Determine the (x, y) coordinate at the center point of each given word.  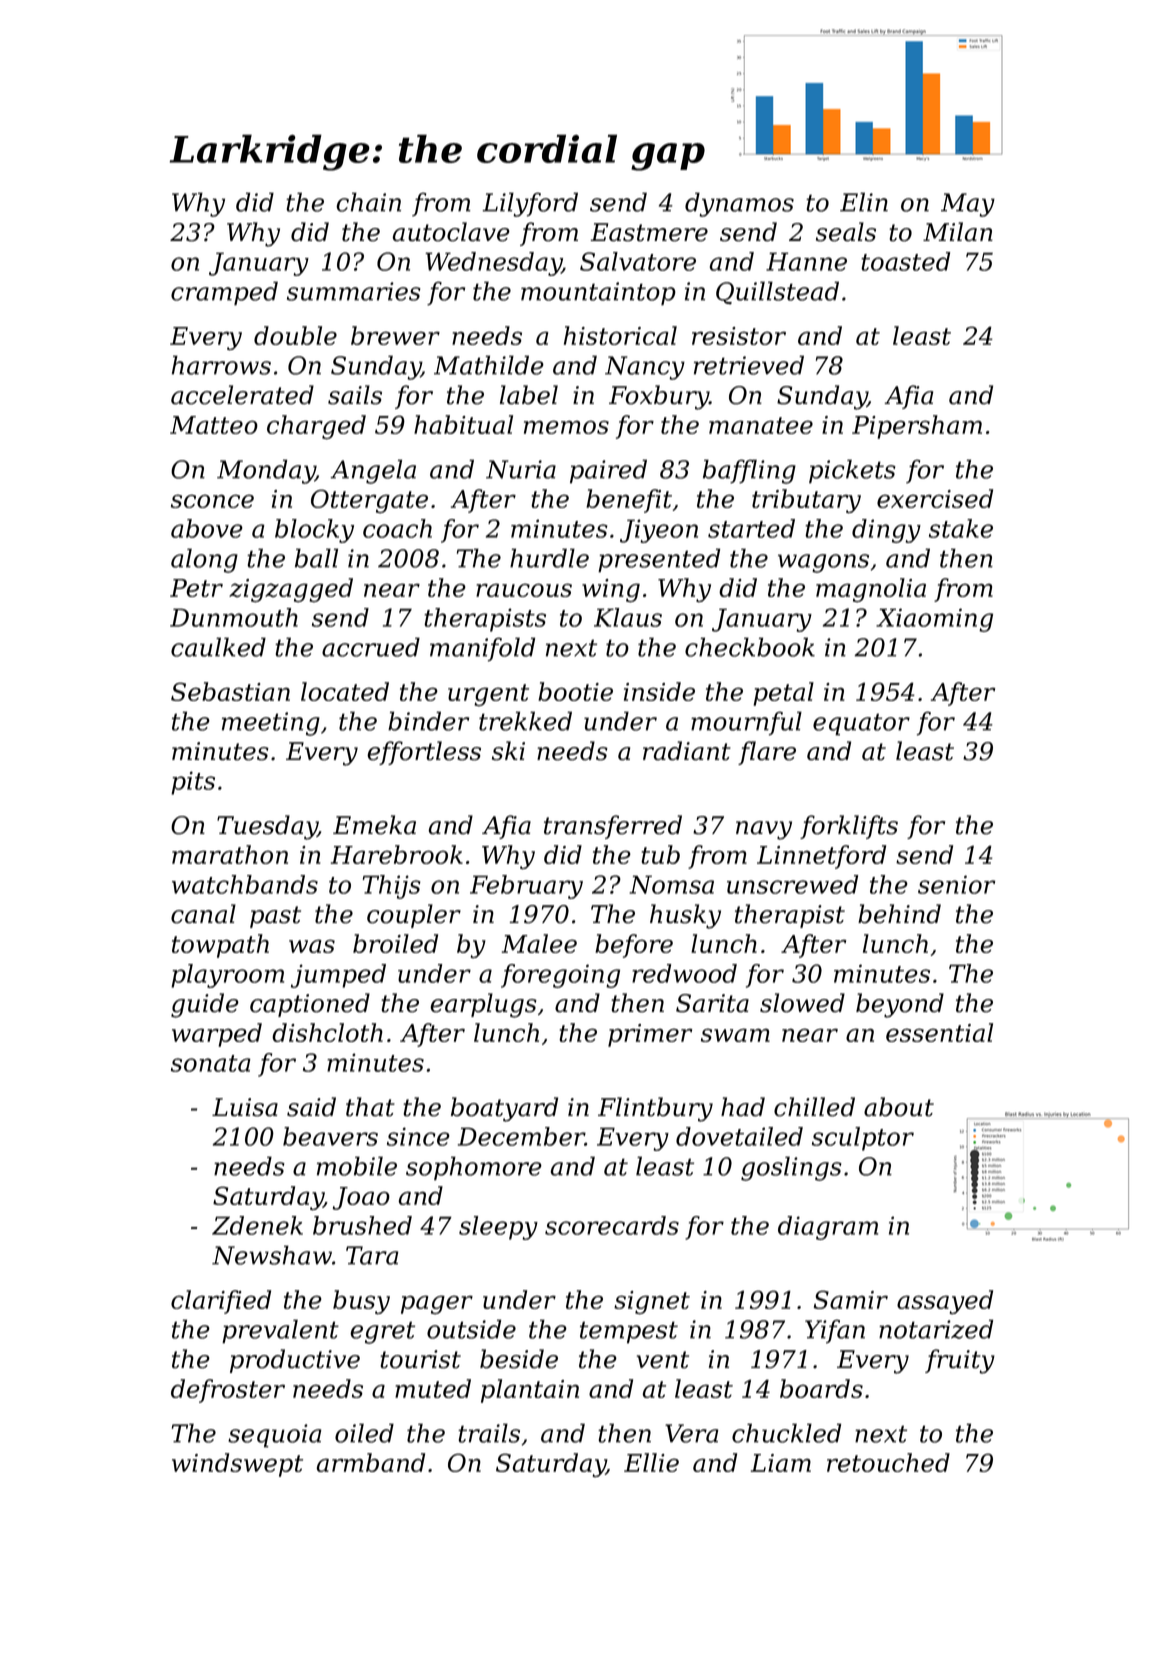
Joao (361, 1198)
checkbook (750, 647)
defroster (228, 1391)
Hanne (806, 261)
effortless (424, 753)
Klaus (628, 617)
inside (659, 691)
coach (397, 528)
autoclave (451, 232)
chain (368, 202)
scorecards (612, 1225)
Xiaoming (934, 620)
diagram (828, 1228)
